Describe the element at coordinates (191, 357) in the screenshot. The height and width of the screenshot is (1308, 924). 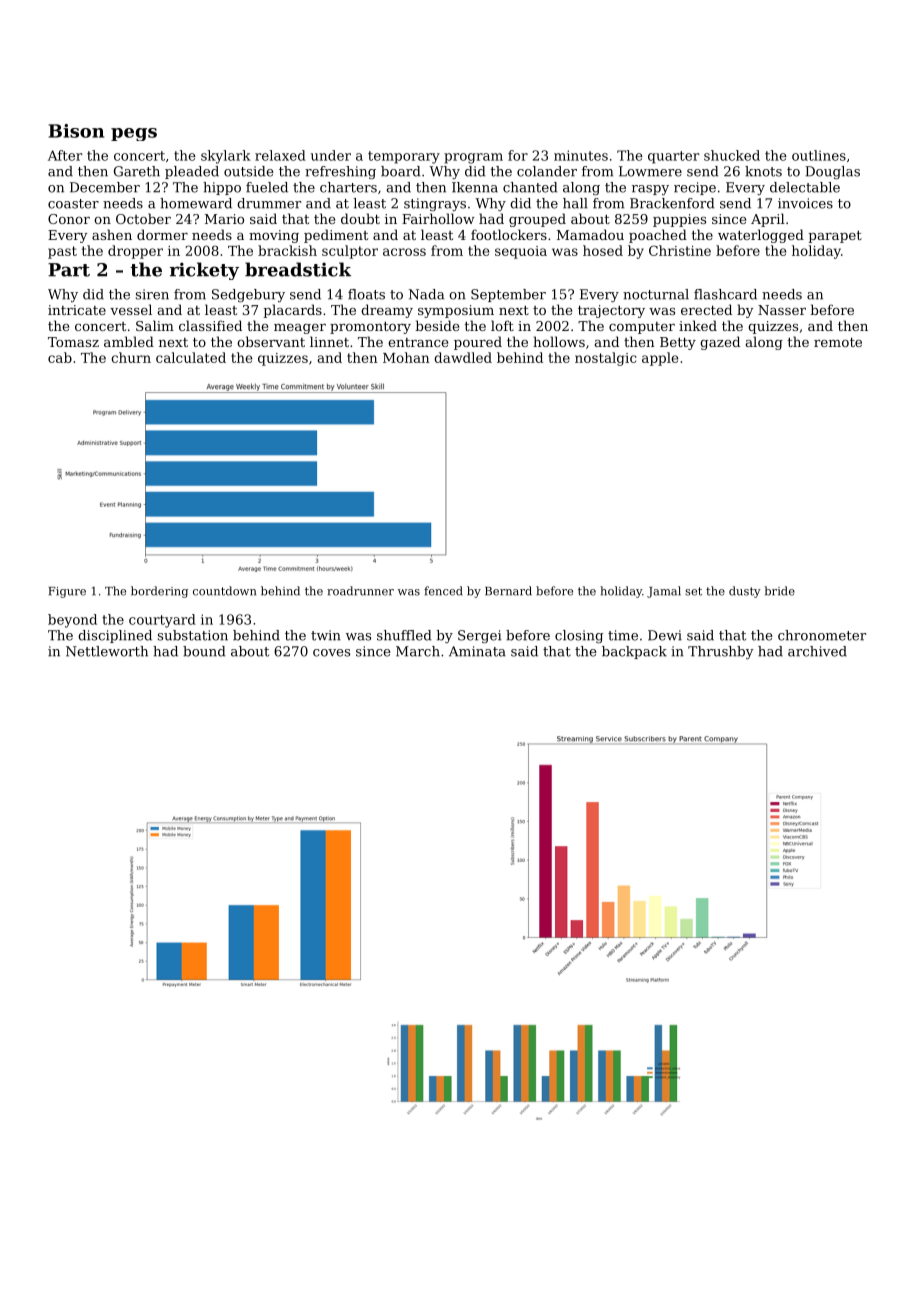
I see `calculated` at that location.
